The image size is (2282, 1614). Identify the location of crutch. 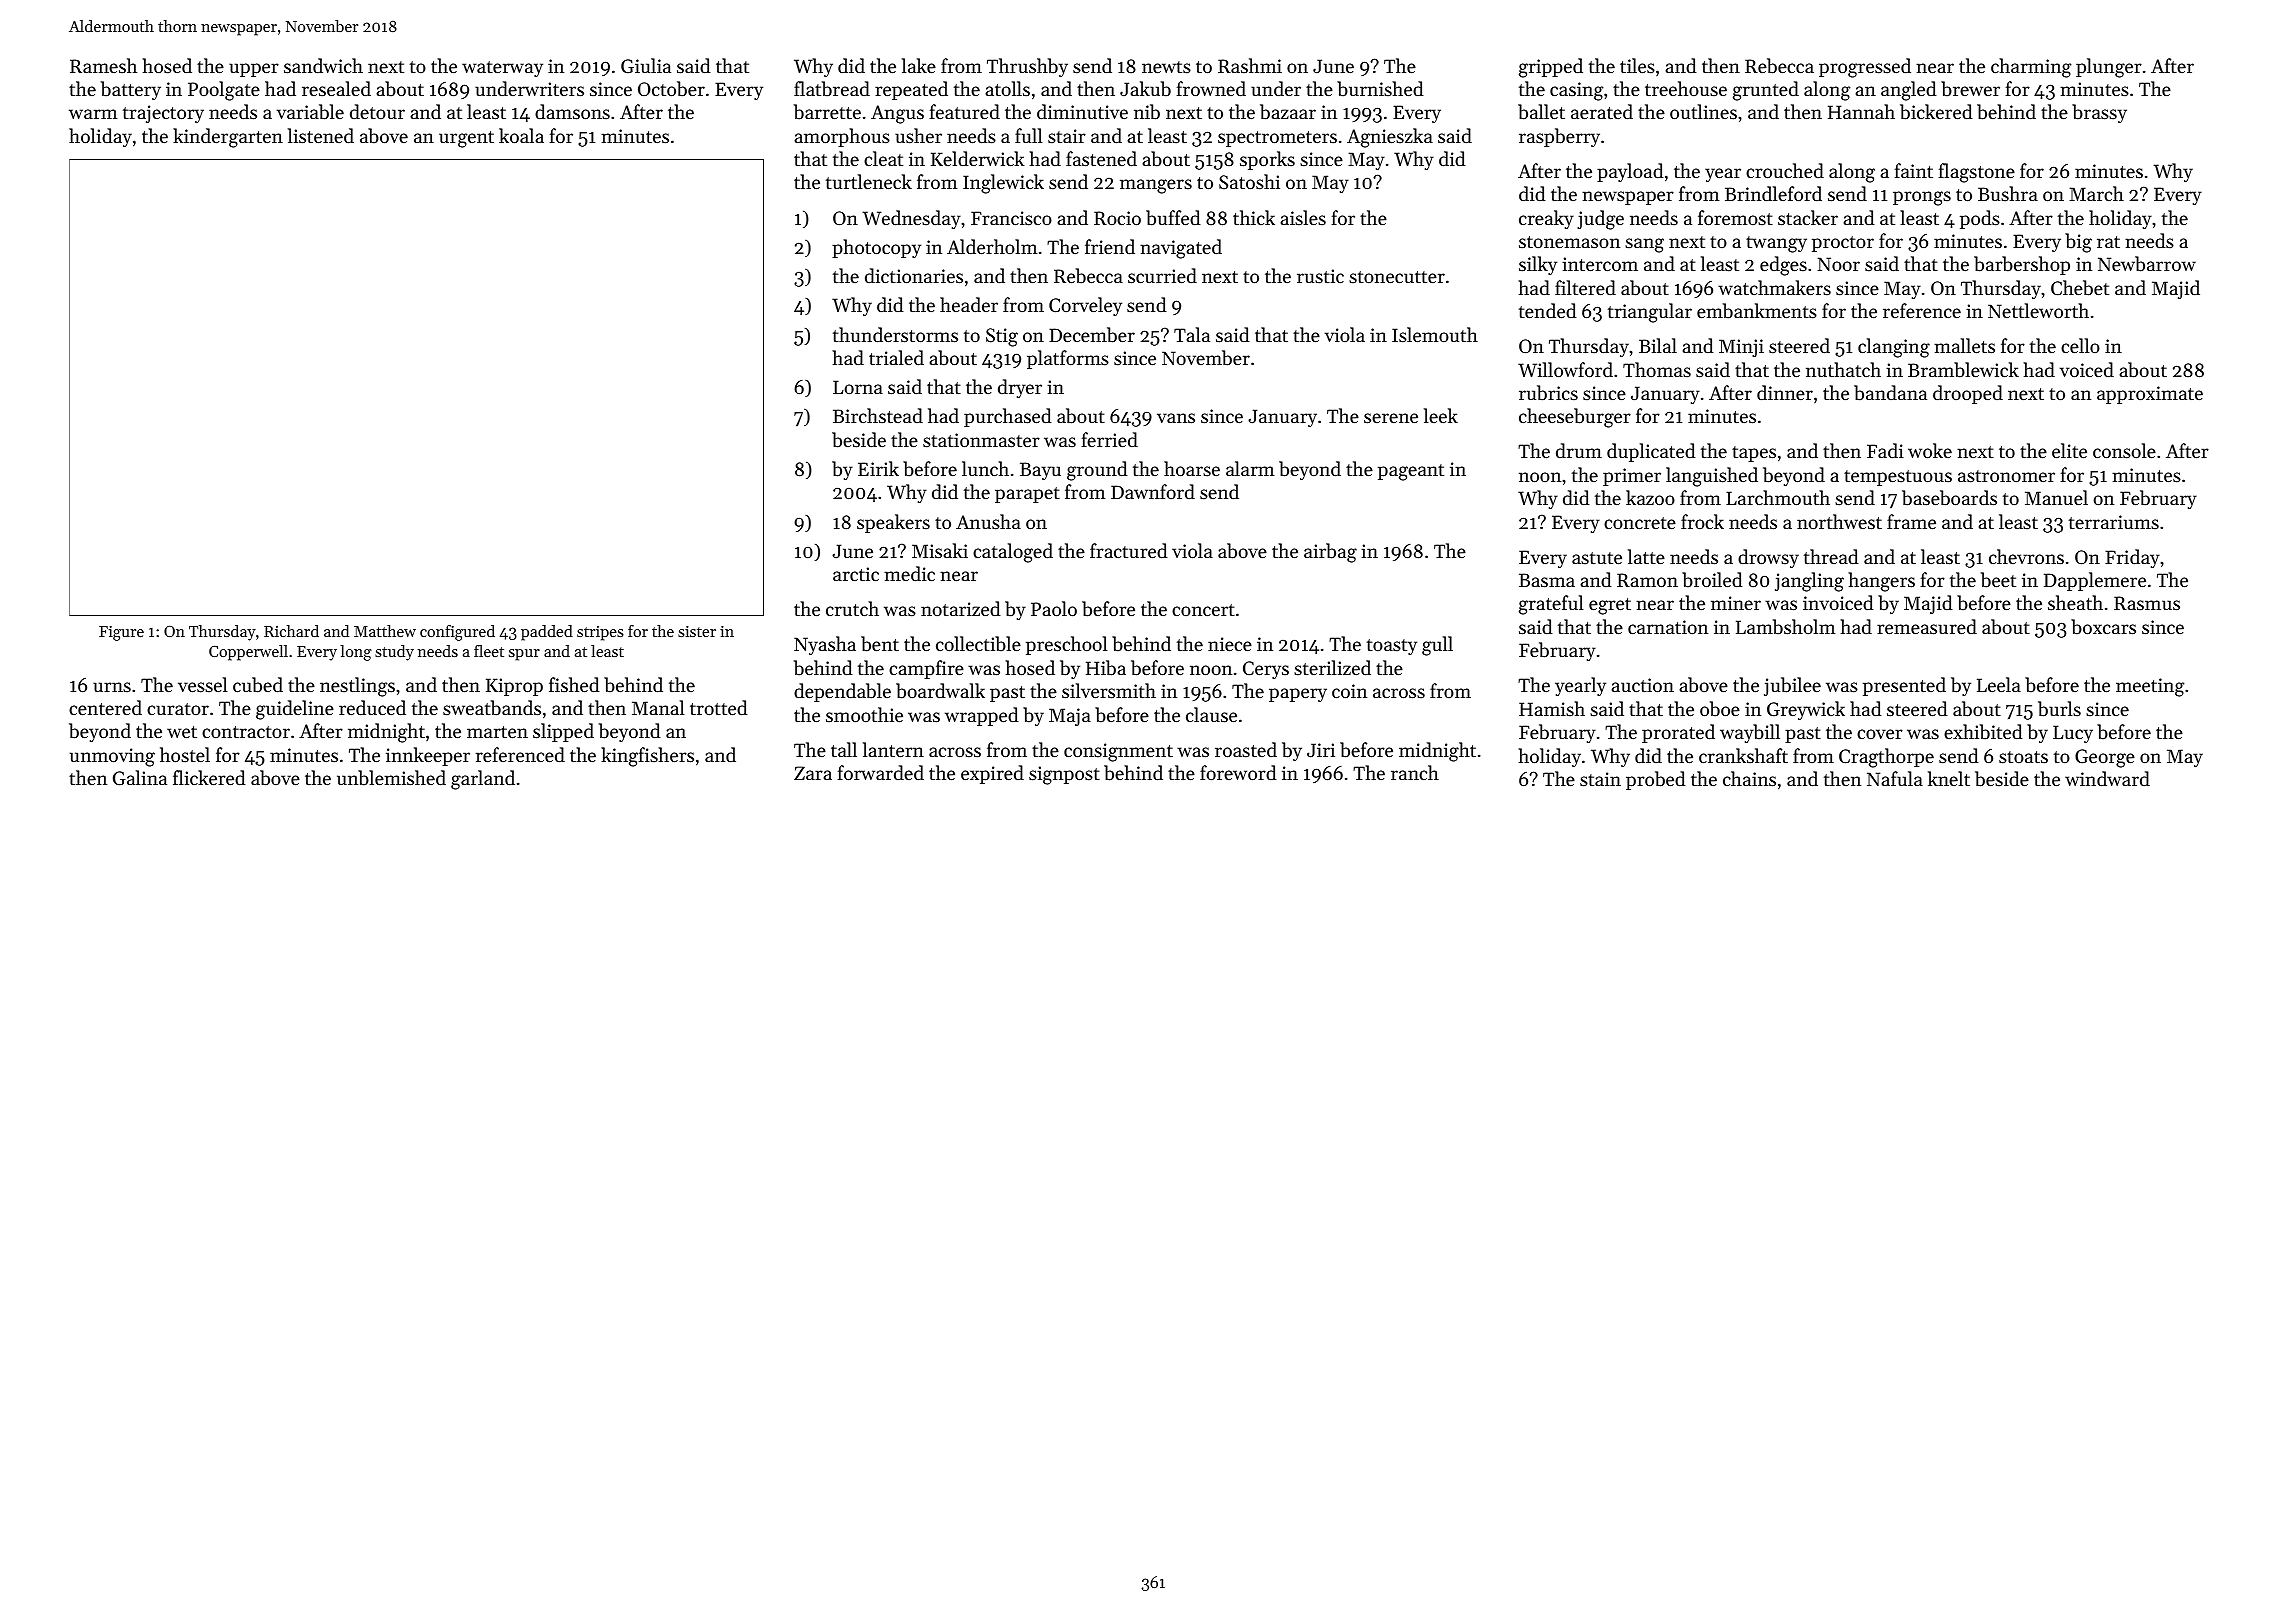
(852, 608).
